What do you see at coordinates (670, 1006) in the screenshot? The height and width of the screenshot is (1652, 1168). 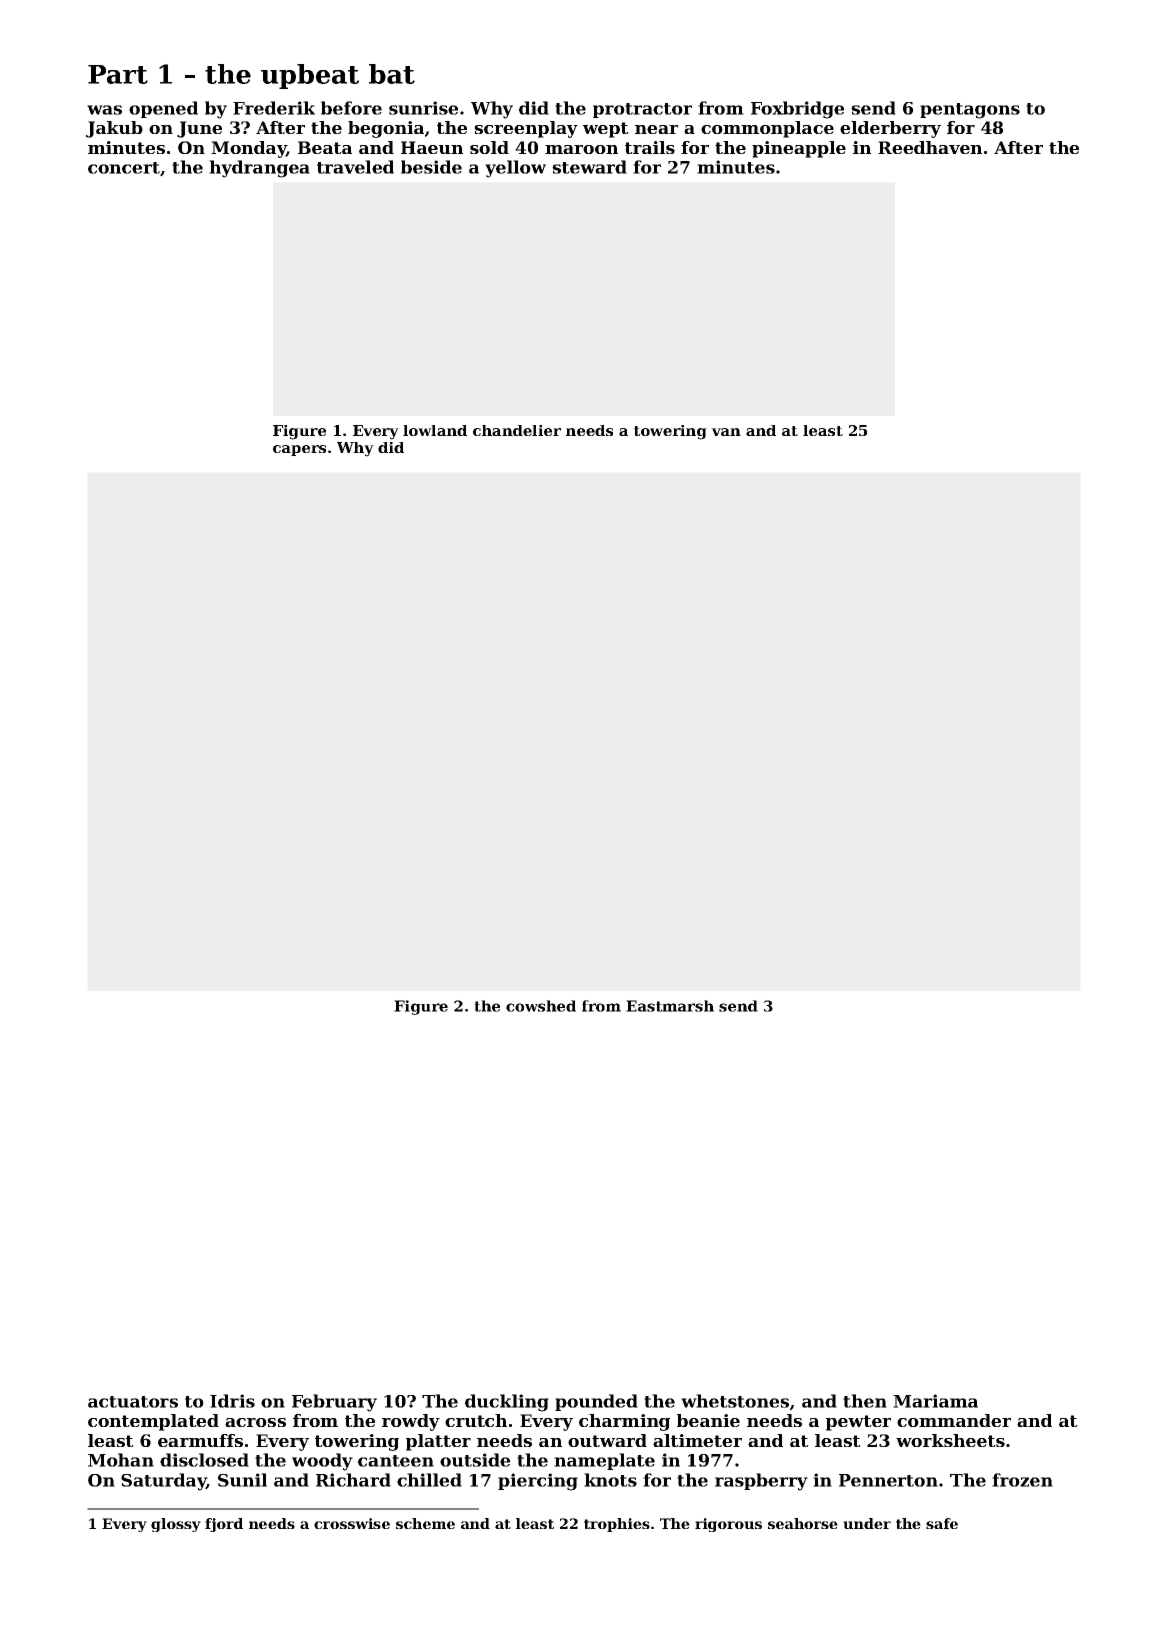 I see `Eastmarsh` at bounding box center [670, 1006].
